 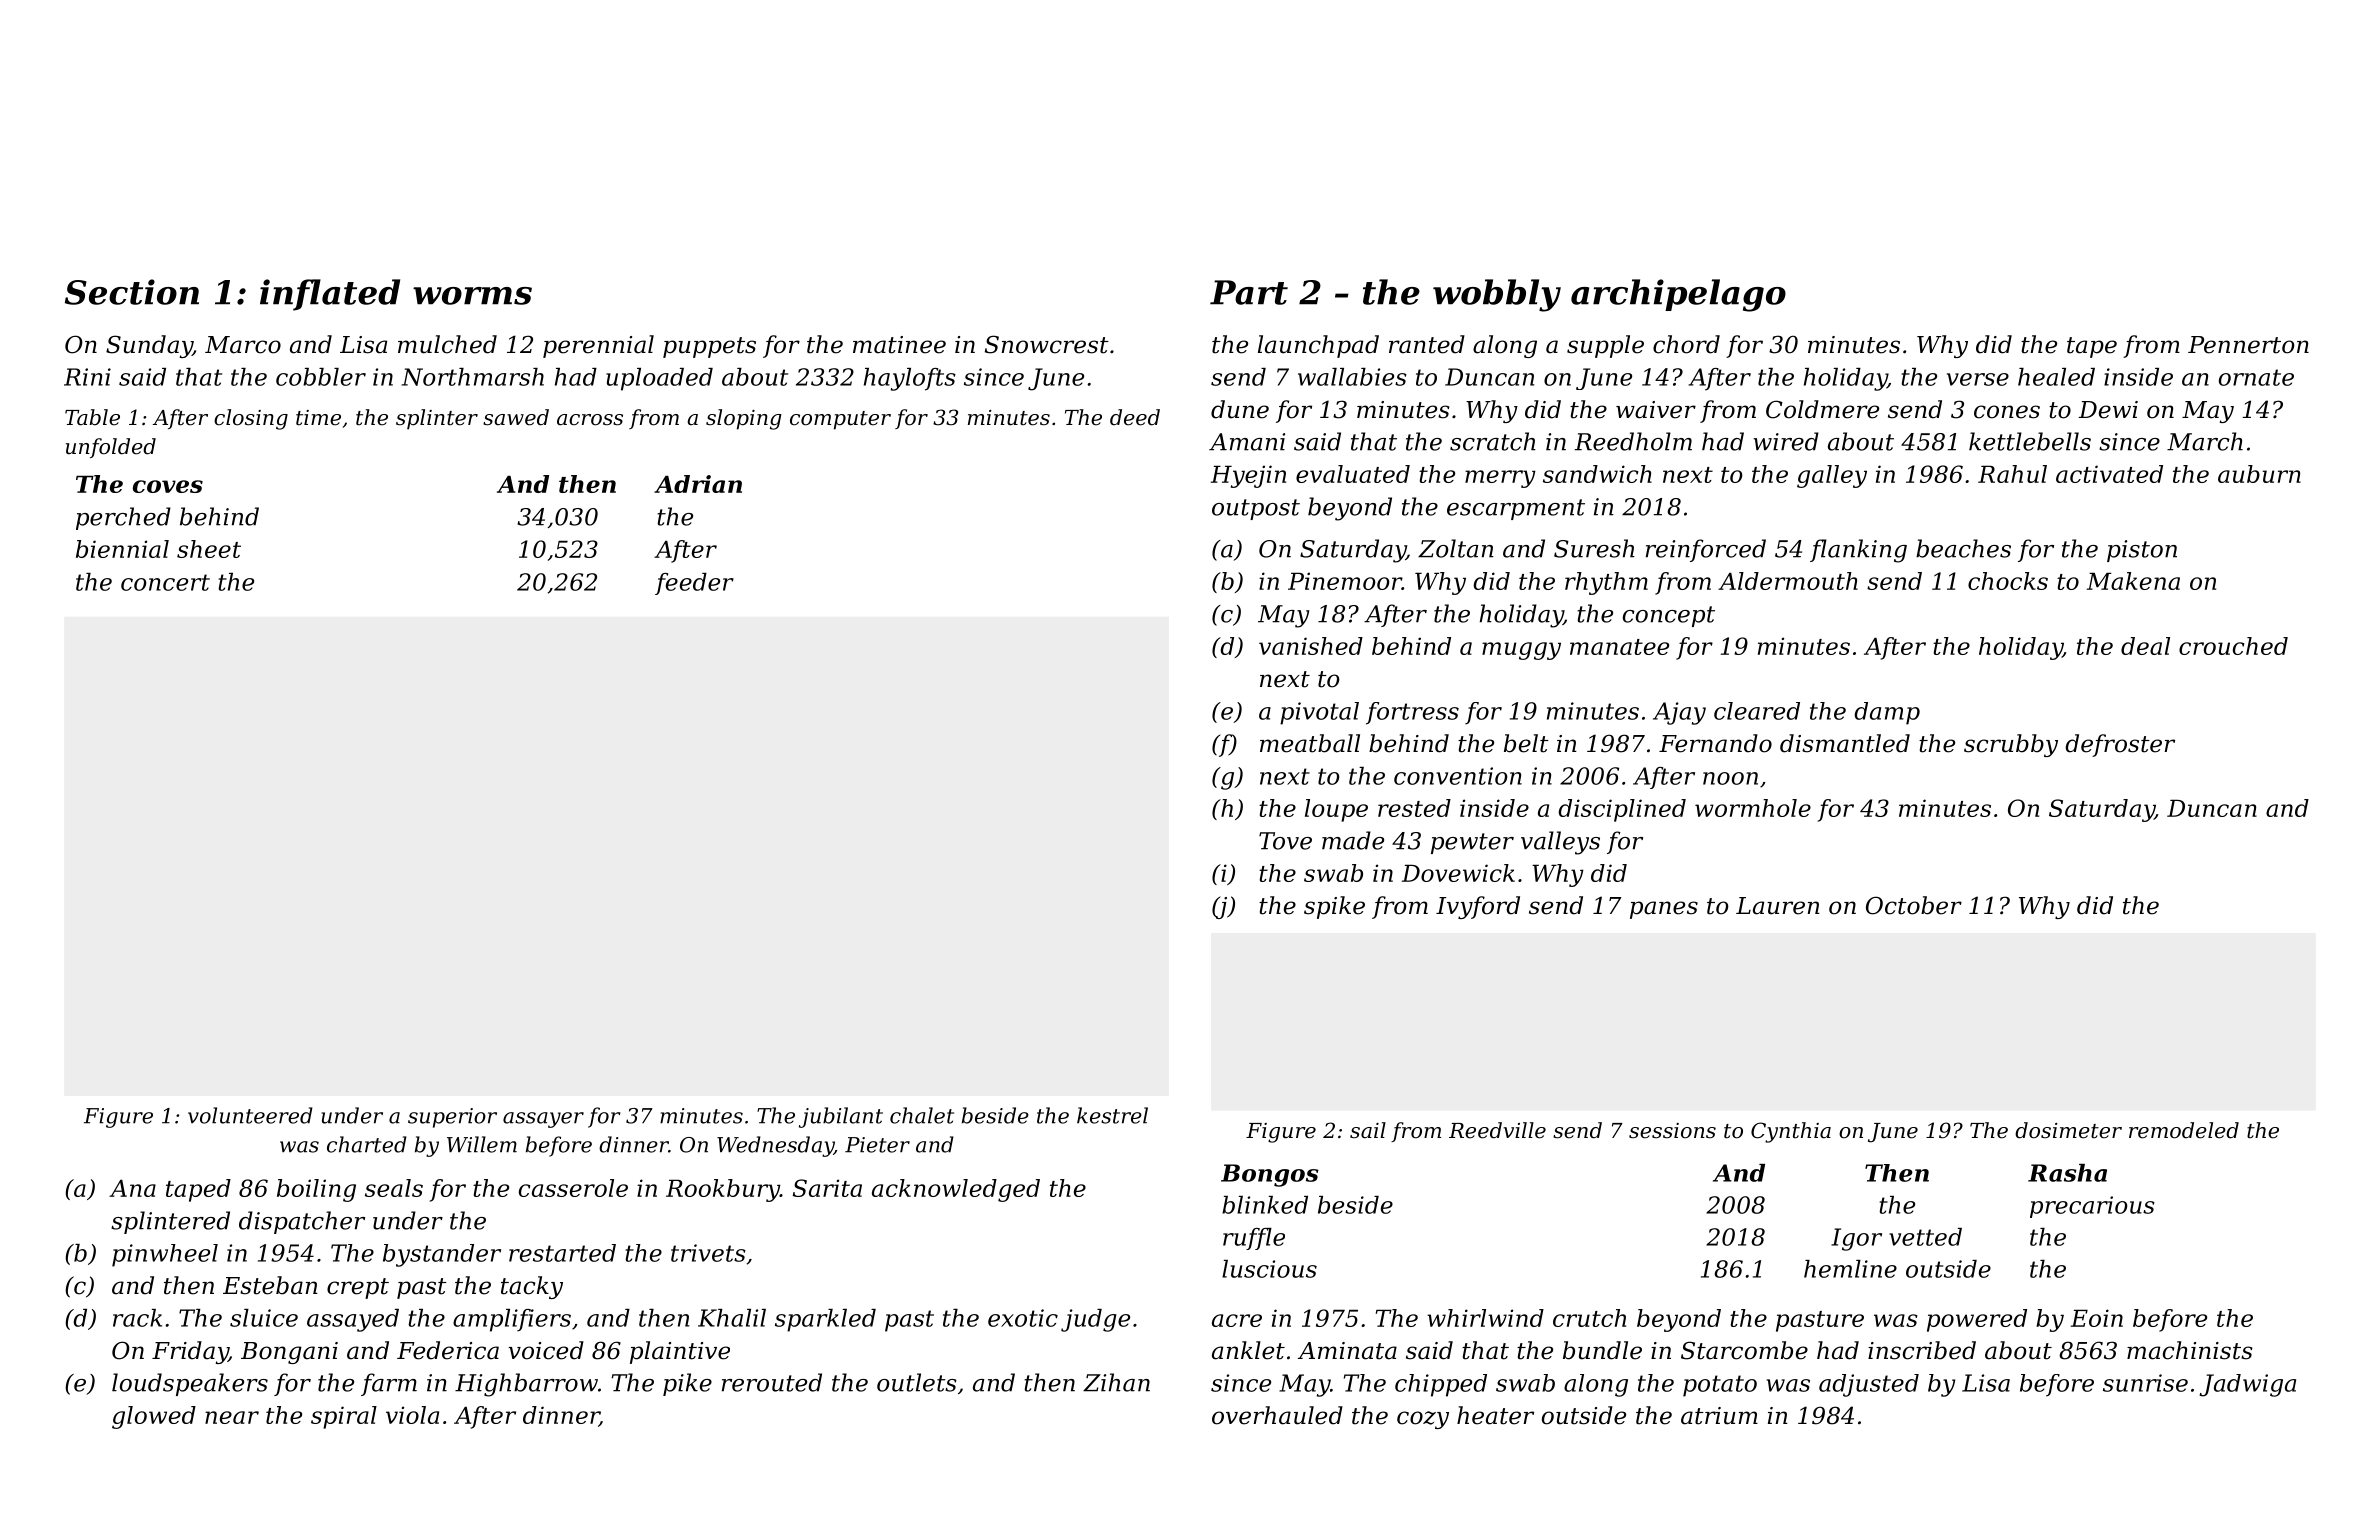 What do you see at coordinates (1856, 1239) in the page?
I see `Igor` at bounding box center [1856, 1239].
